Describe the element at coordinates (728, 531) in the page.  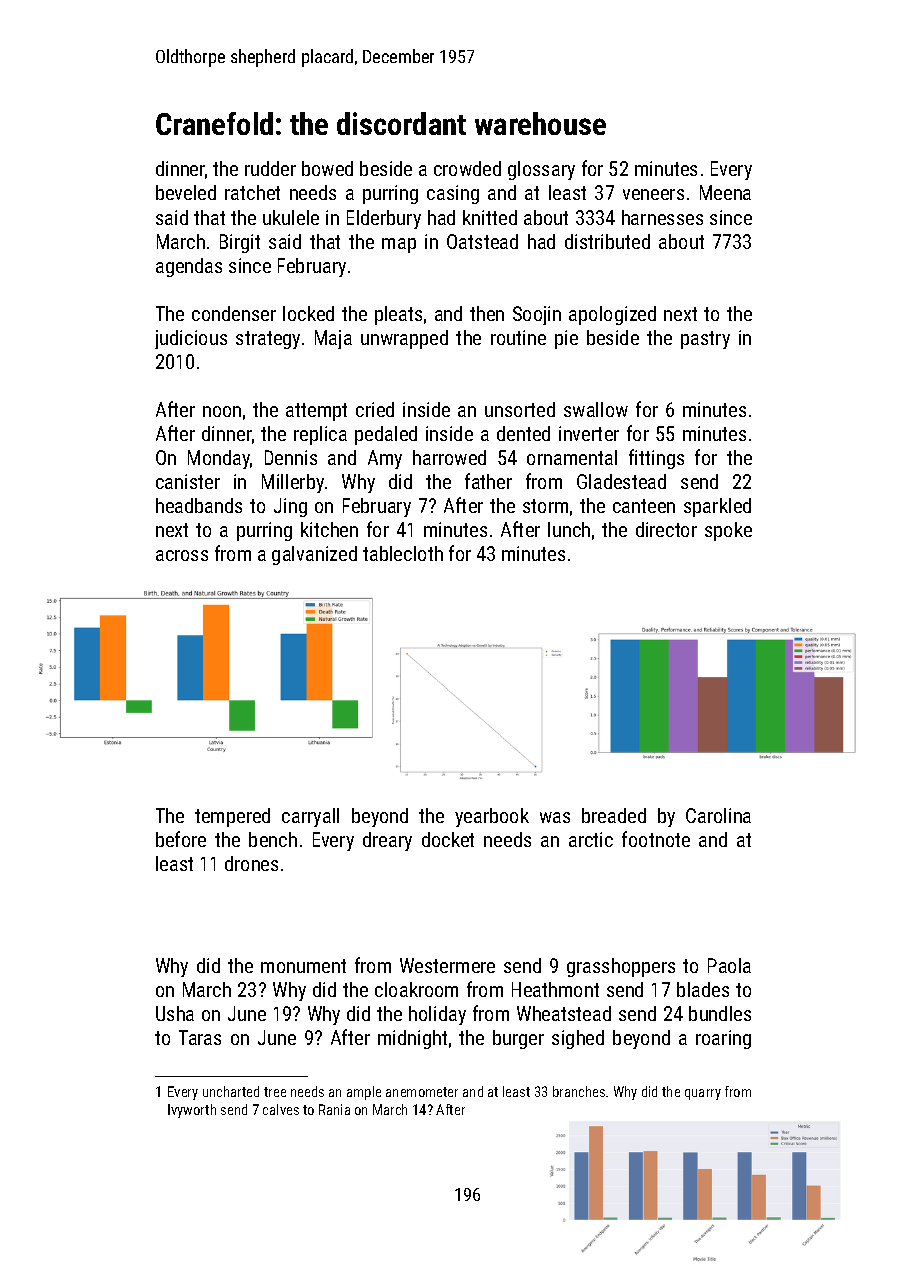
I see `spoke` at that location.
